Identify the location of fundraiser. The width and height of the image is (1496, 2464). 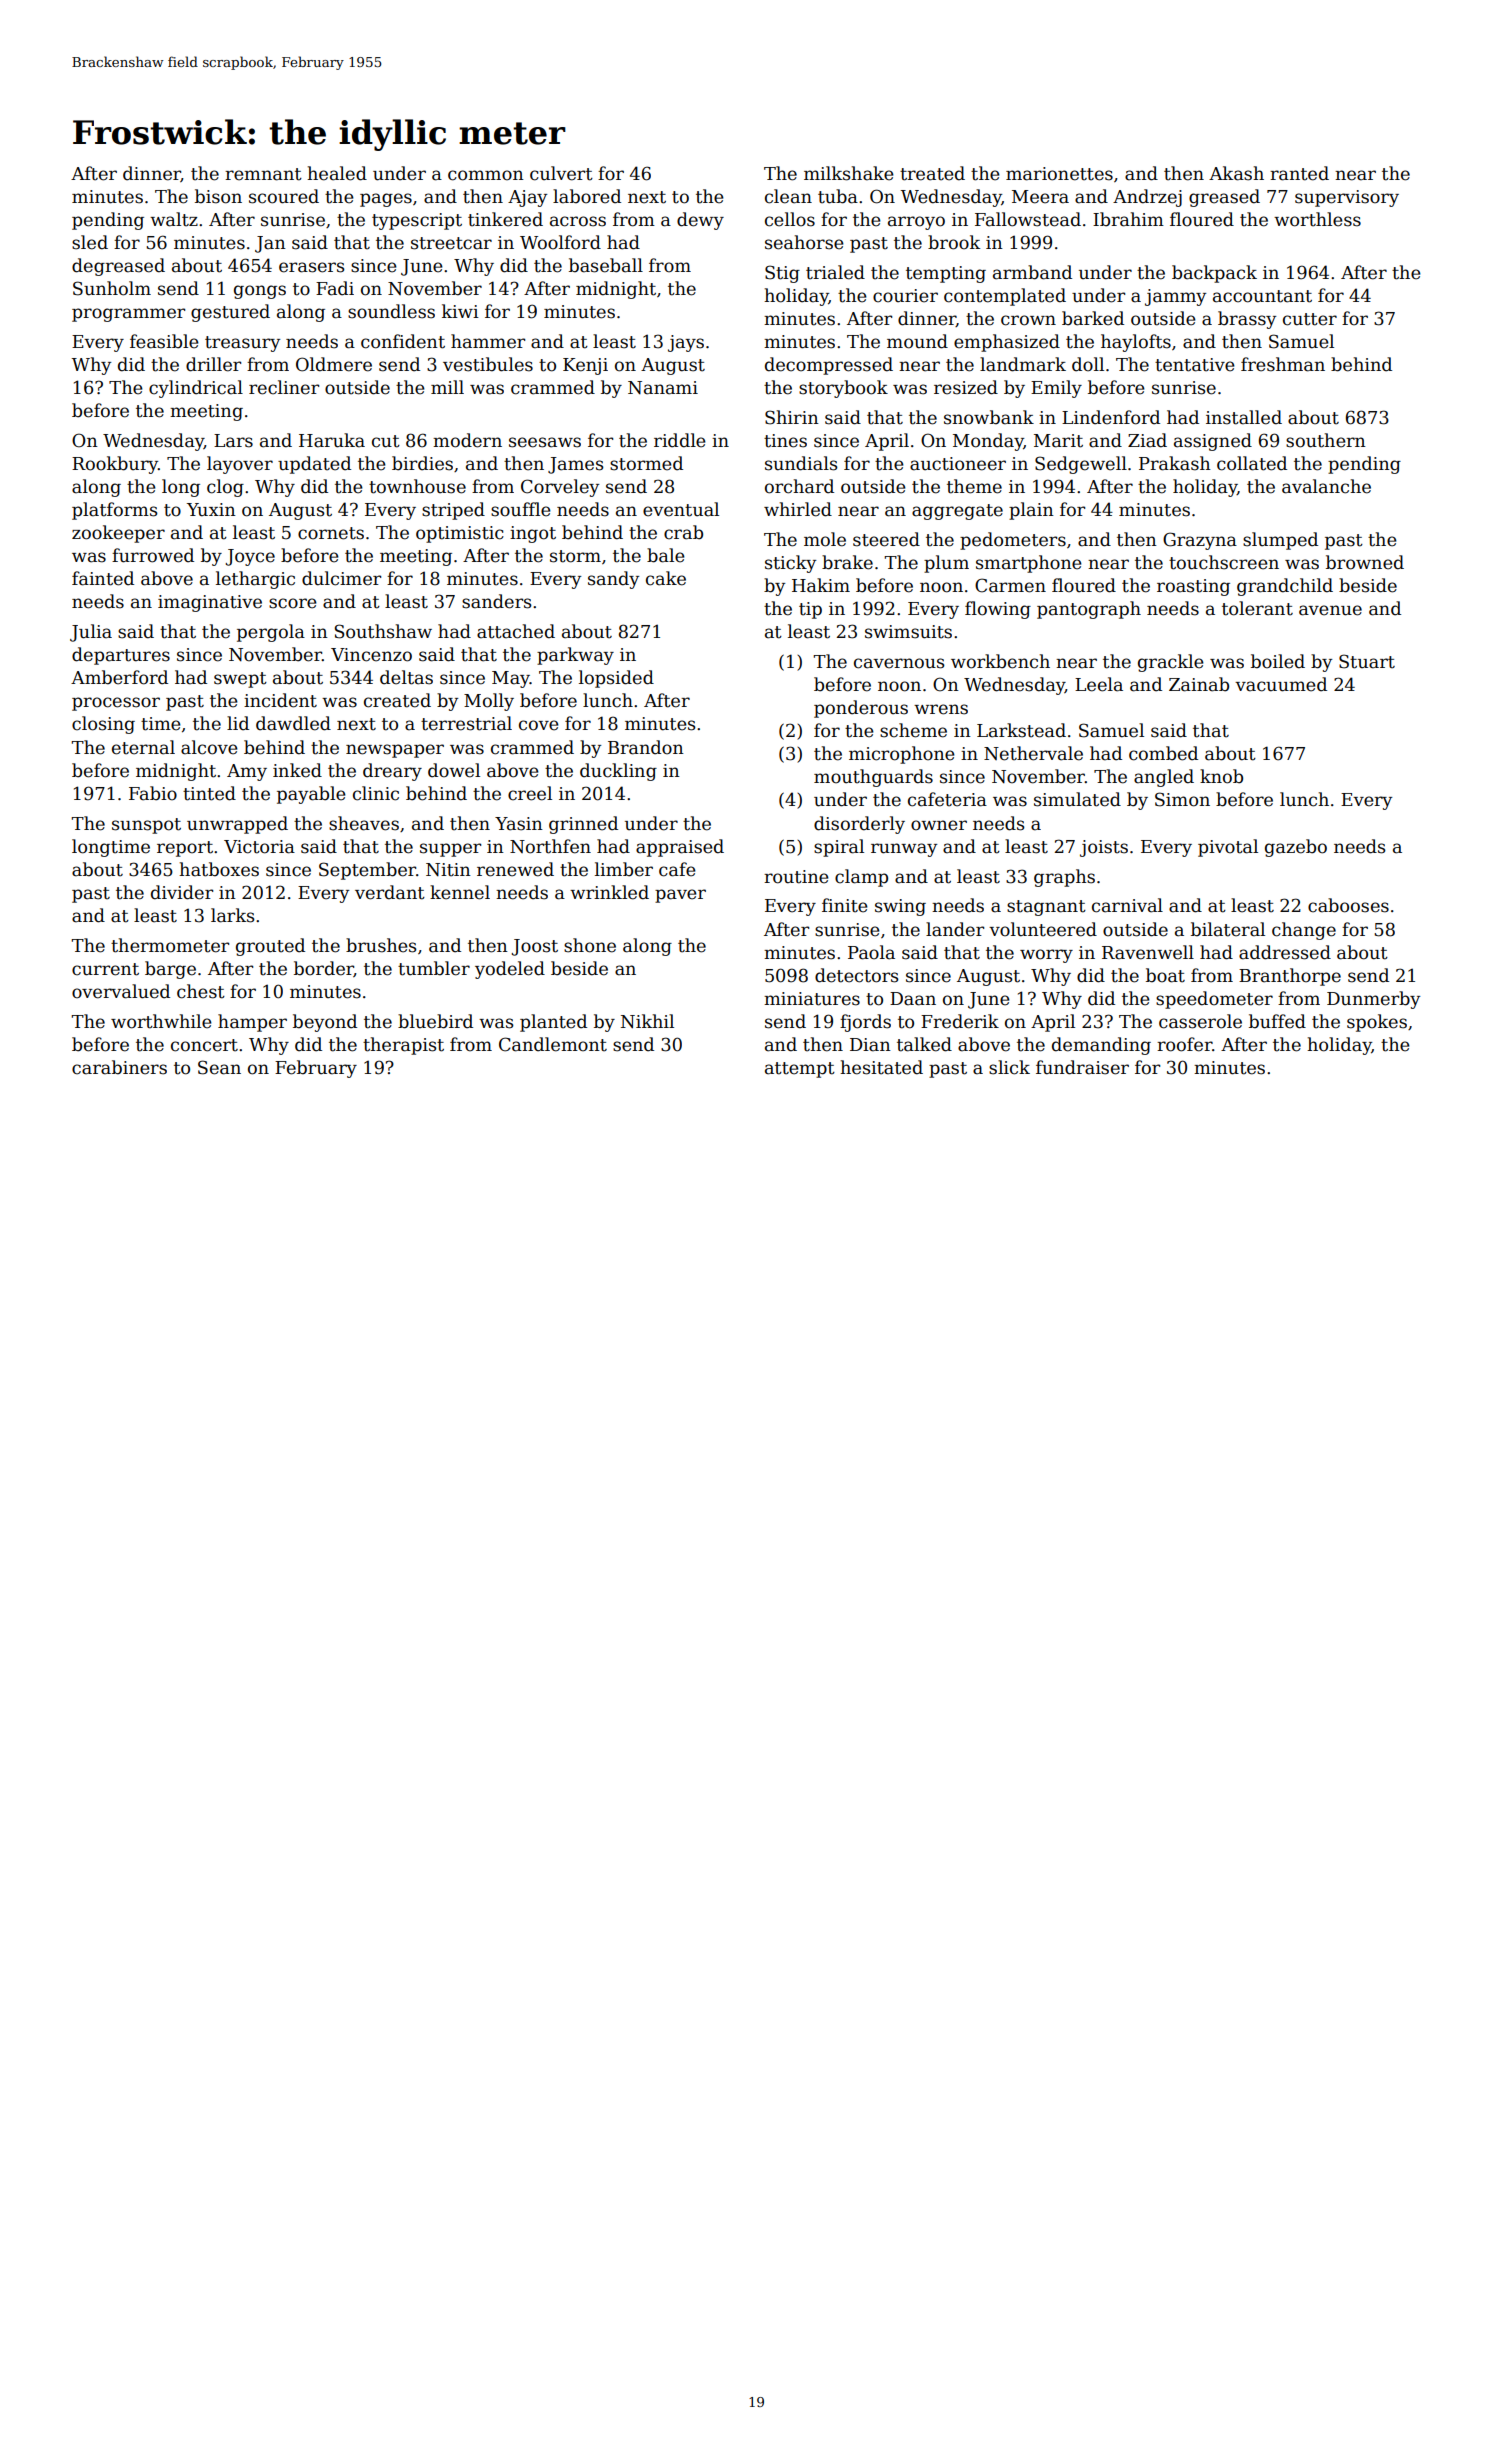
(1082, 1067).
